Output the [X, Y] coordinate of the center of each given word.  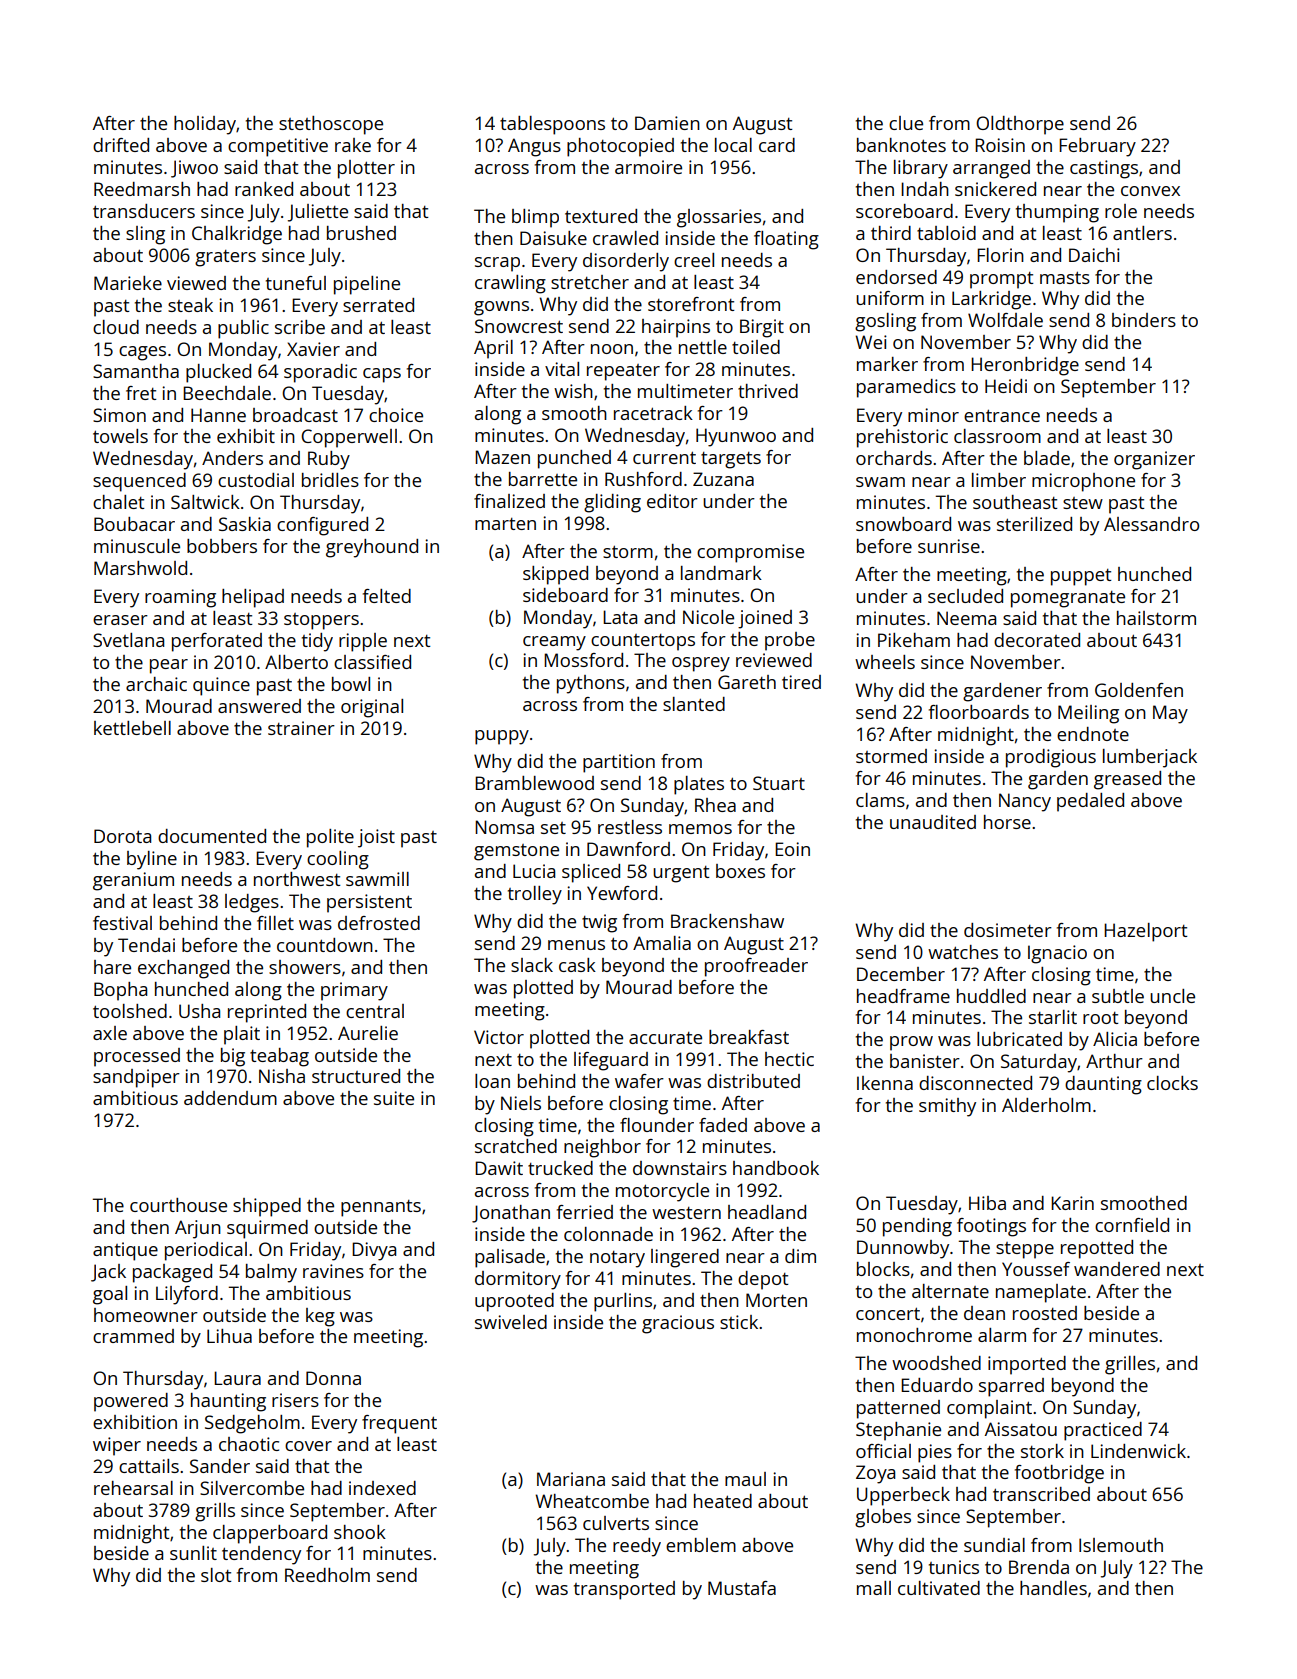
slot [216, 1575]
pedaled [1090, 802]
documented [212, 836]
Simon [119, 415]
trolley [535, 895]
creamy [554, 643]
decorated [1037, 640]
